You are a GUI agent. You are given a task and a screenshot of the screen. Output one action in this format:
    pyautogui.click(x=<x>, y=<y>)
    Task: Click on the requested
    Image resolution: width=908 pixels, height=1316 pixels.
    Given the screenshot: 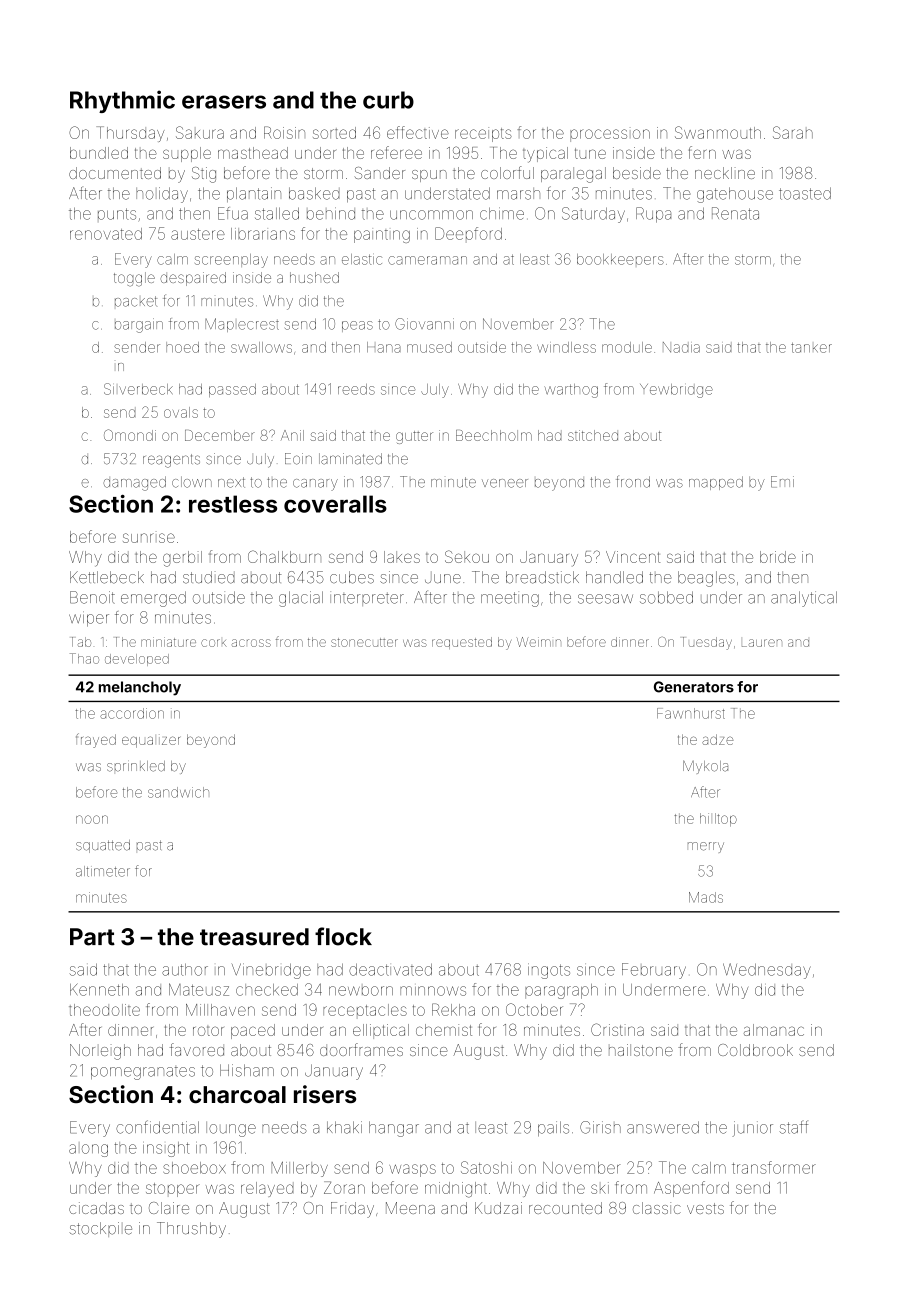 What is the action you would take?
    pyautogui.click(x=462, y=643)
